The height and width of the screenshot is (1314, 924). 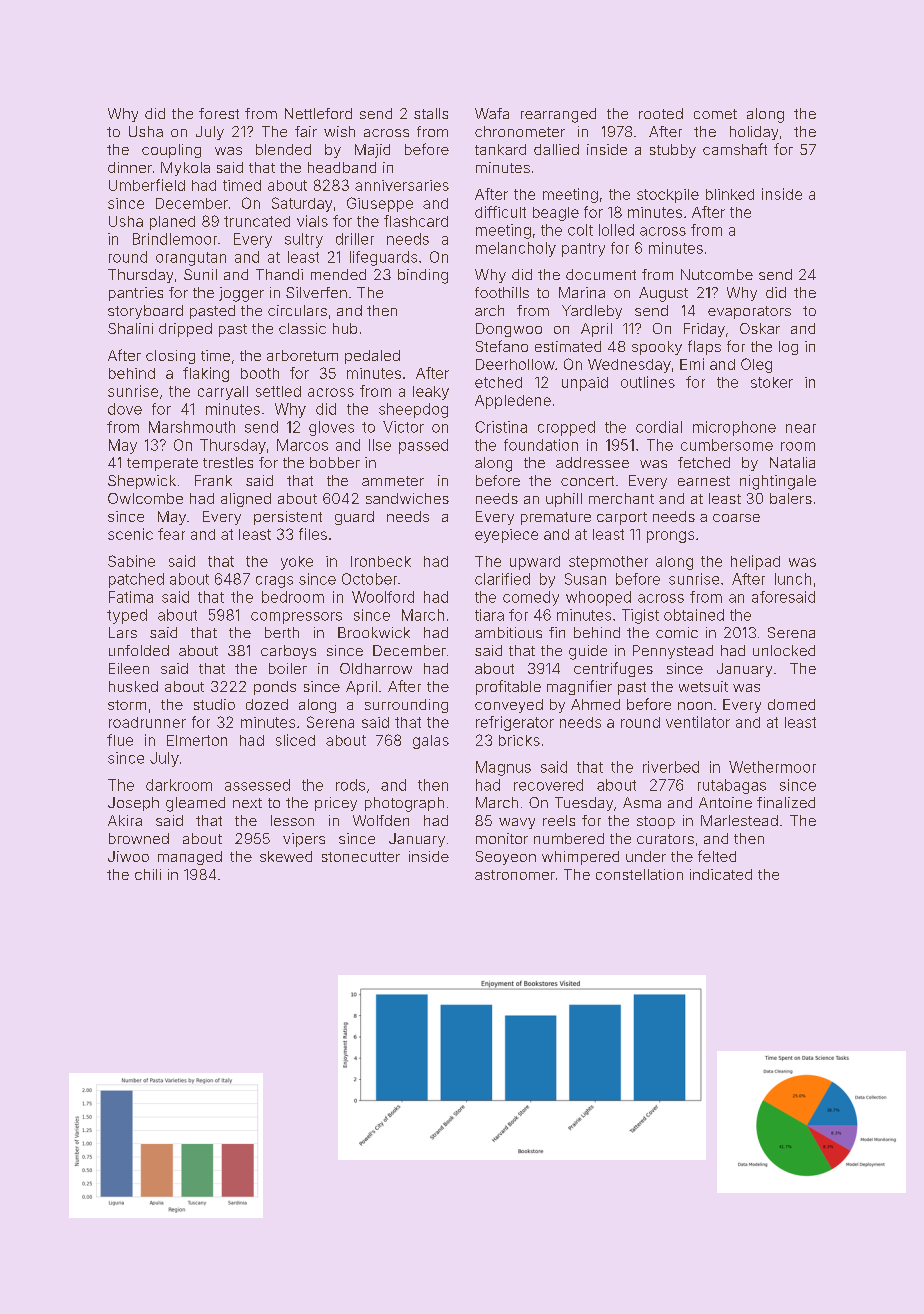 I want to click on wetsuit, so click(x=703, y=686).
